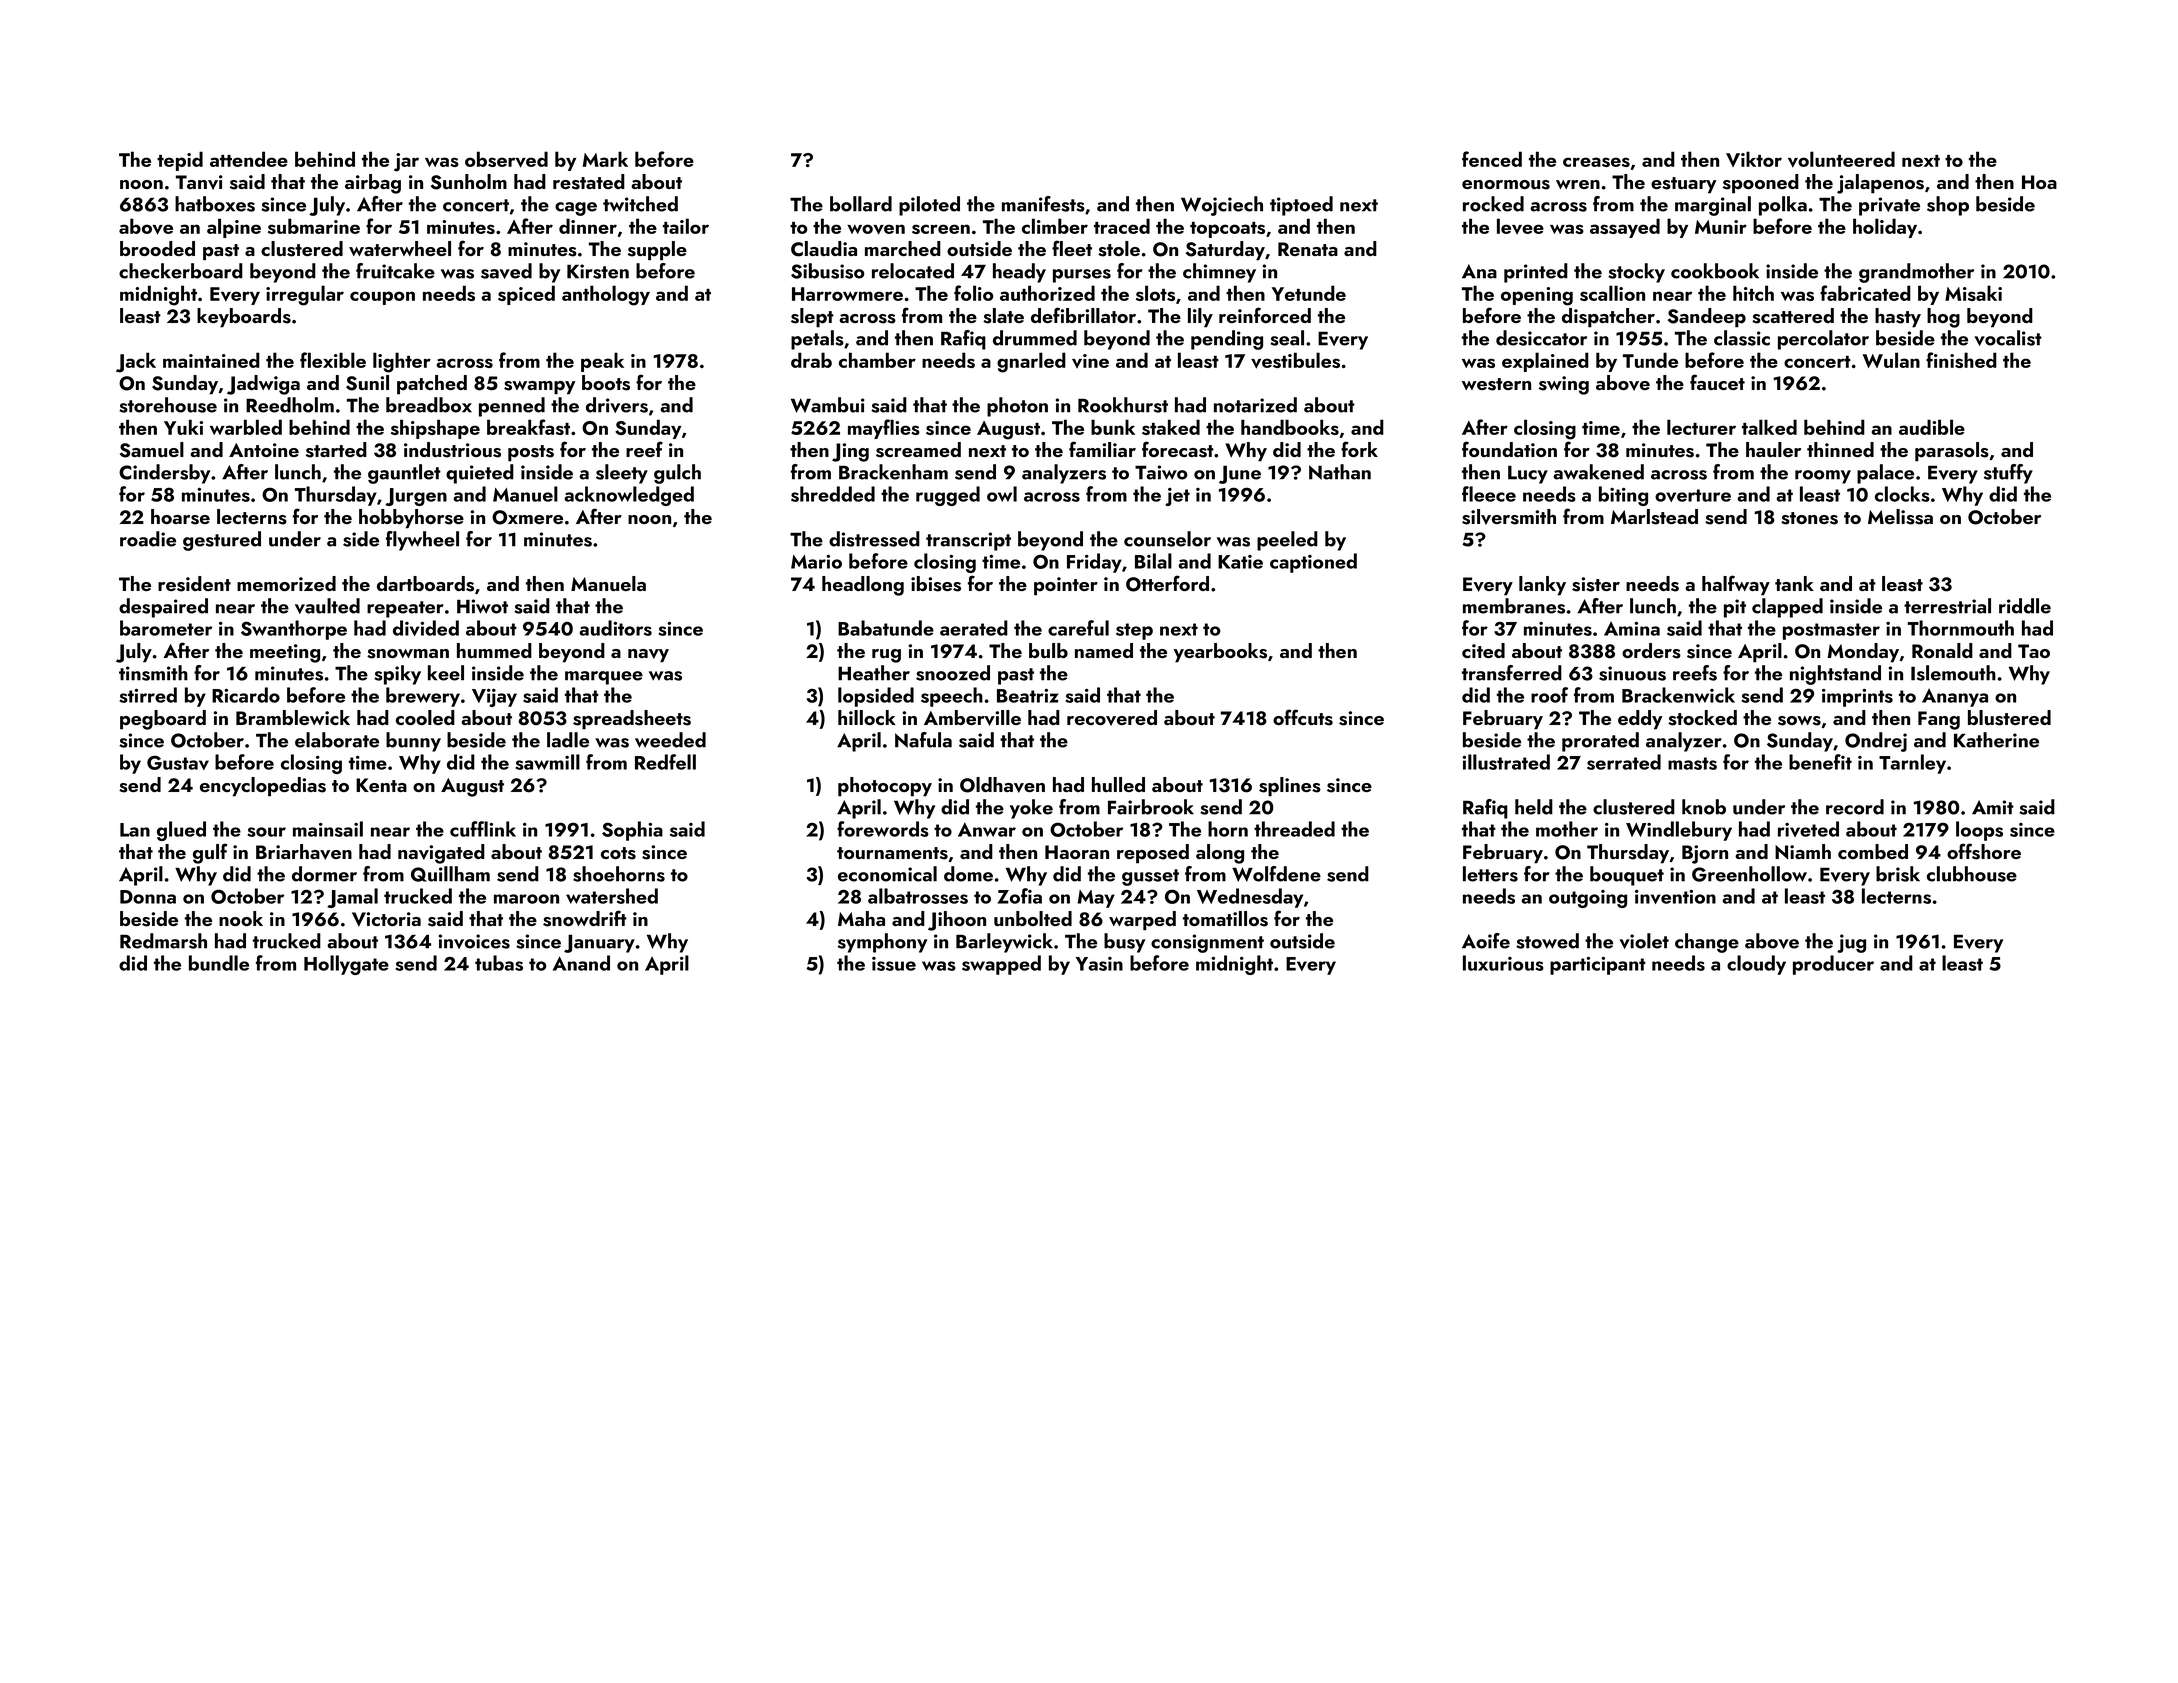 This screenshot has width=2178, height=1683. Describe the element at coordinates (402, 362) in the screenshot. I see `lighter` at that location.
